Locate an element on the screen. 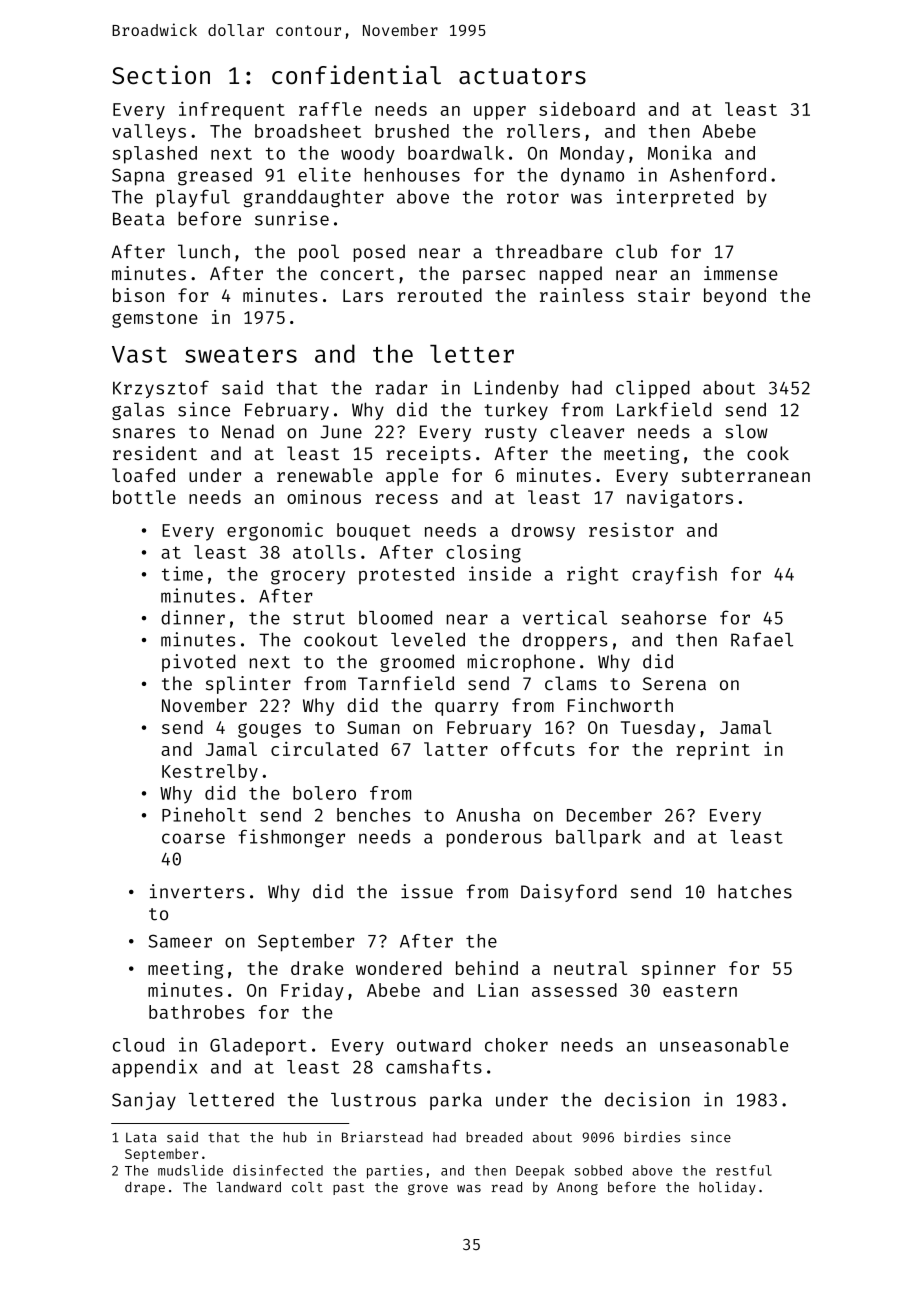  turkey is located at coordinates (516, 411).
